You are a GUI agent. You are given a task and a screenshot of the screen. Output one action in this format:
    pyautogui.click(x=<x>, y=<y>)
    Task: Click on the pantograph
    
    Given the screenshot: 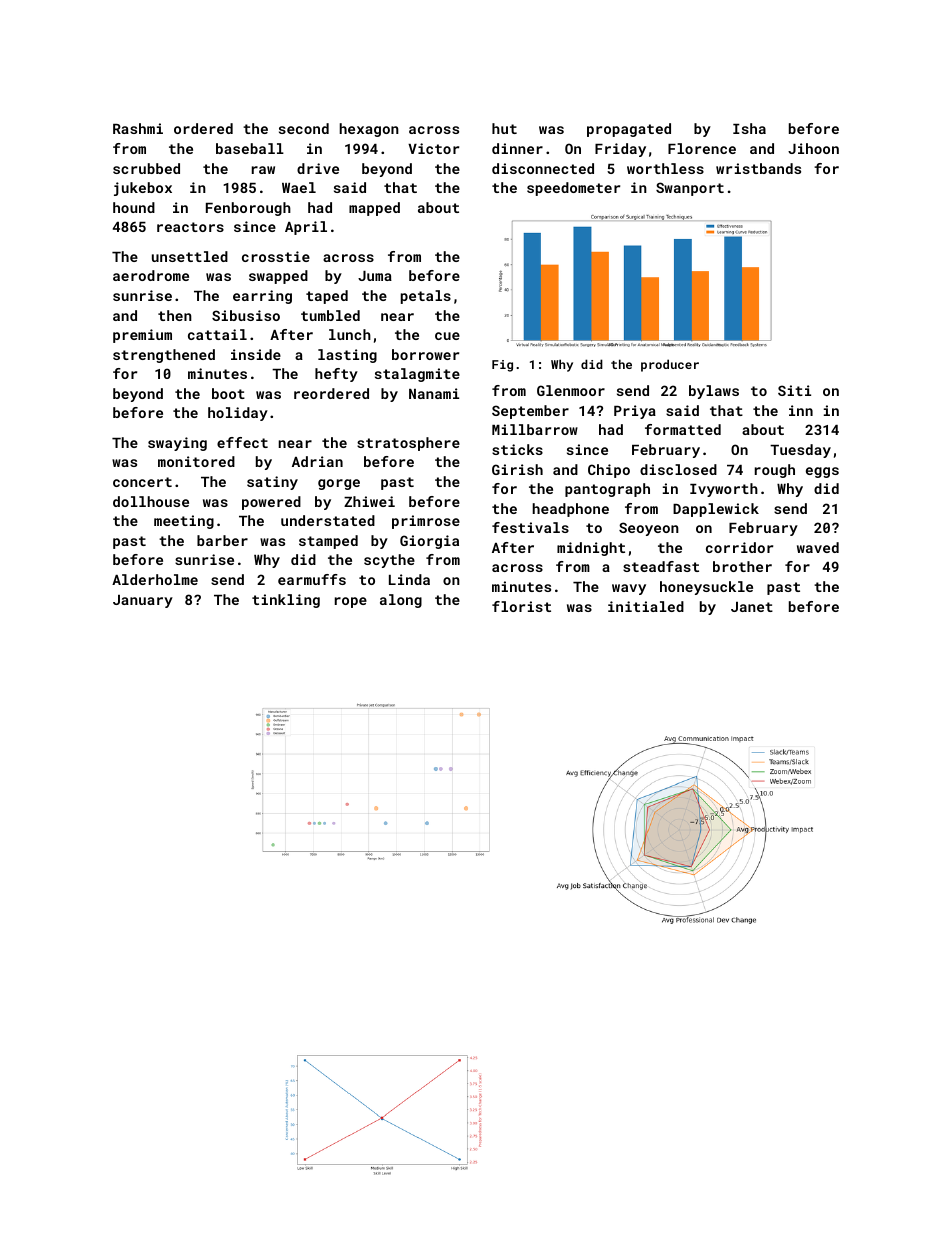 What is the action you would take?
    pyautogui.click(x=607, y=490)
